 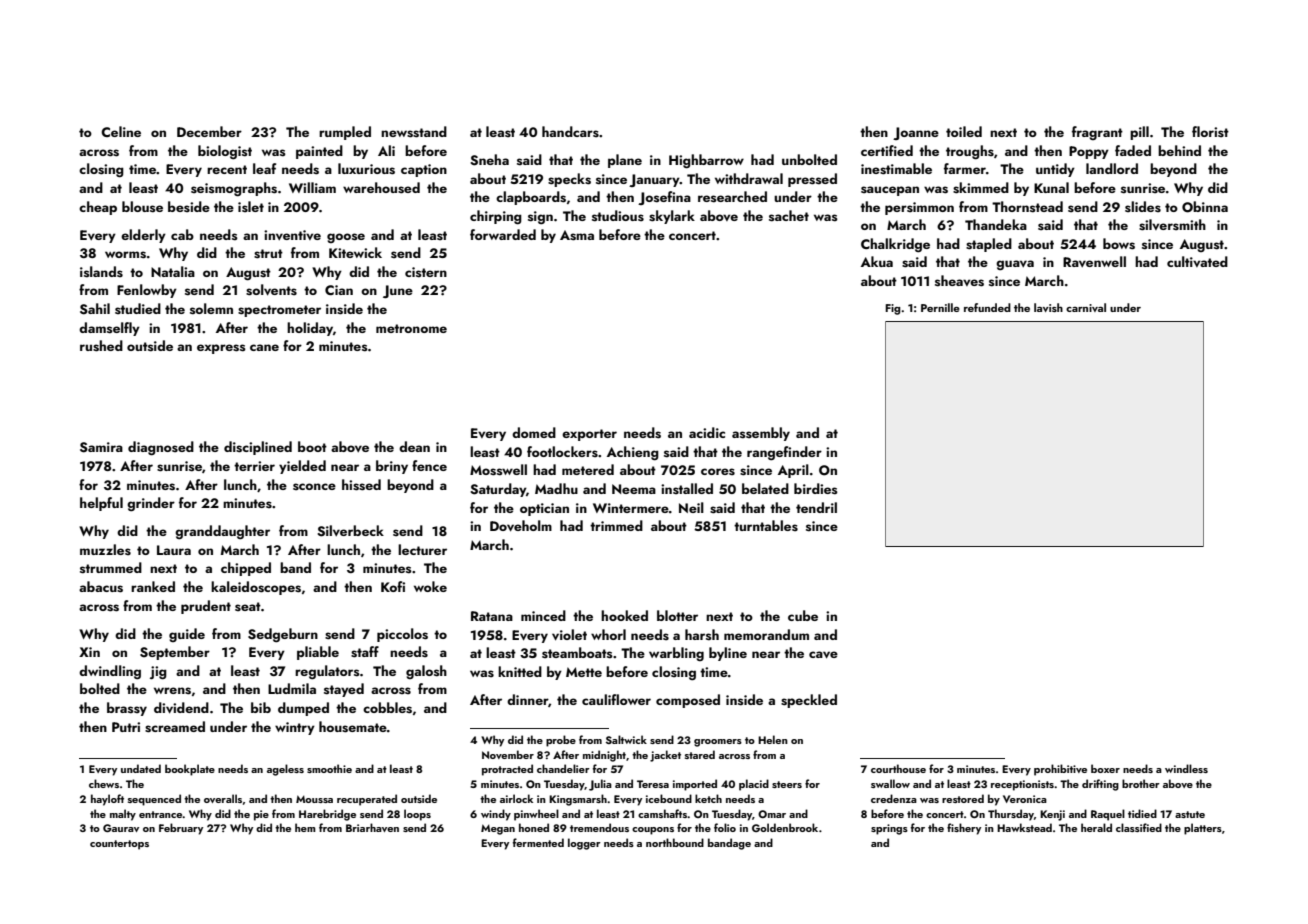 I want to click on Asma, so click(x=577, y=235).
